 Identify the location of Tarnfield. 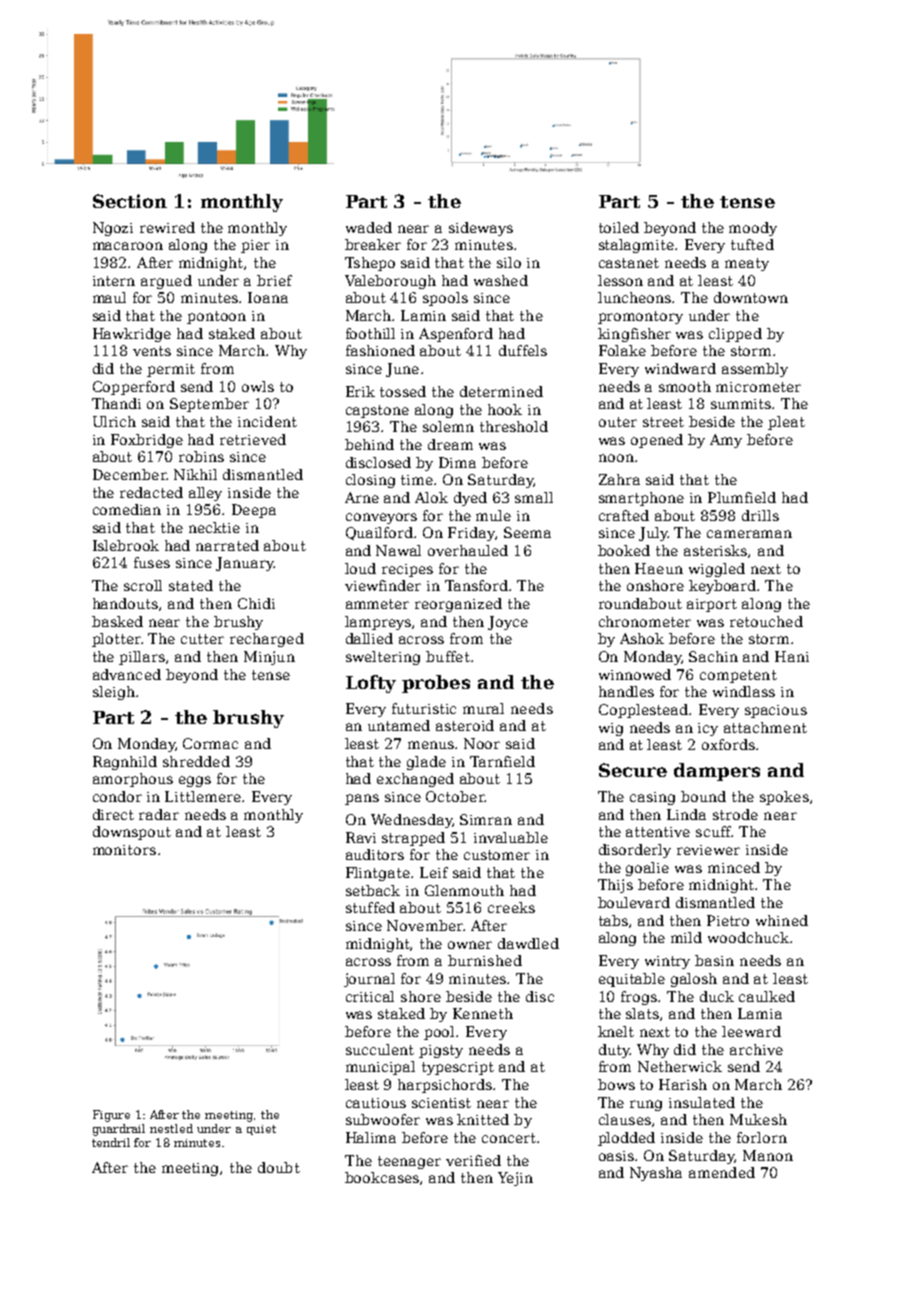
(502, 761).
